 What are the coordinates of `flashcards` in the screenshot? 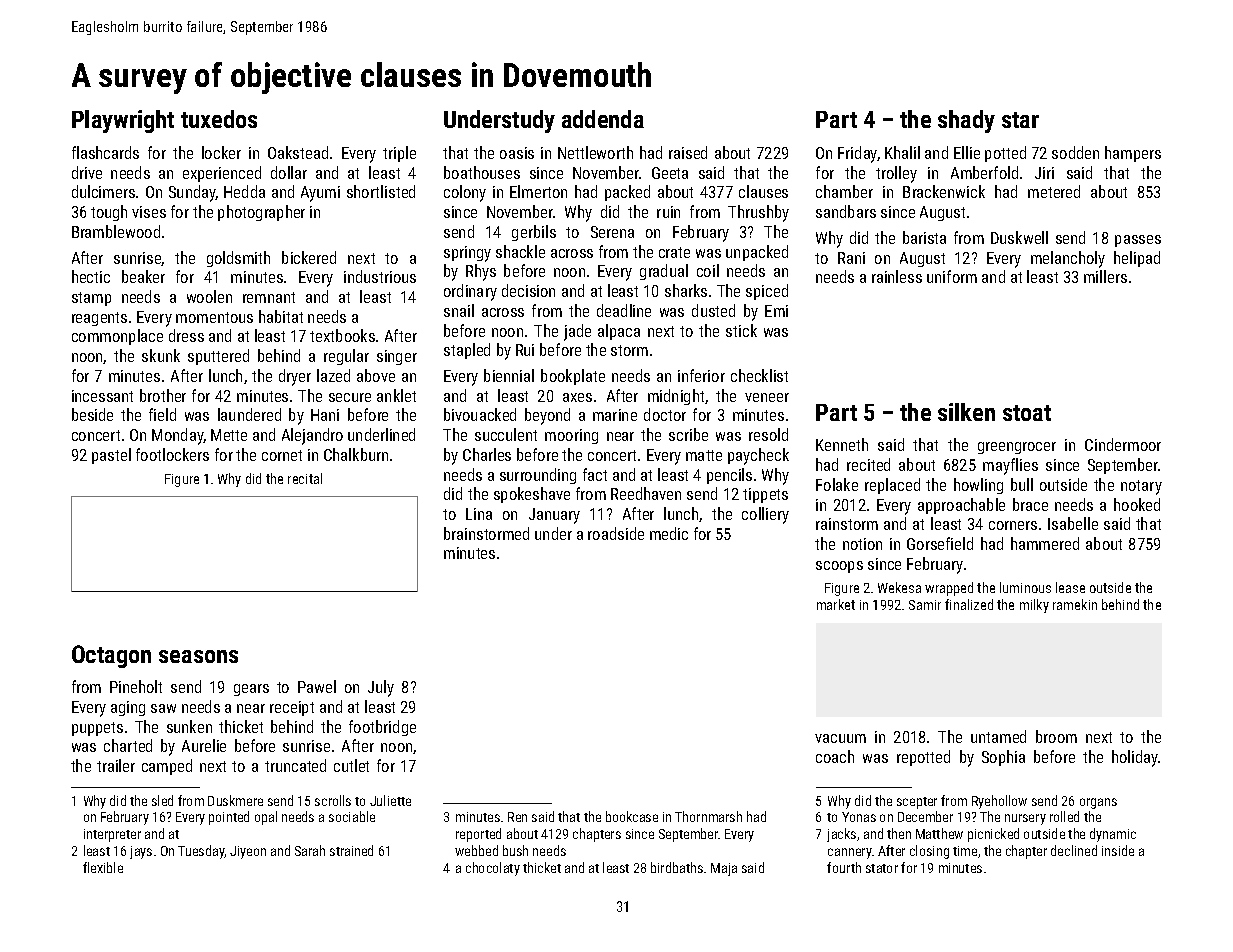 It's located at (105, 152).
